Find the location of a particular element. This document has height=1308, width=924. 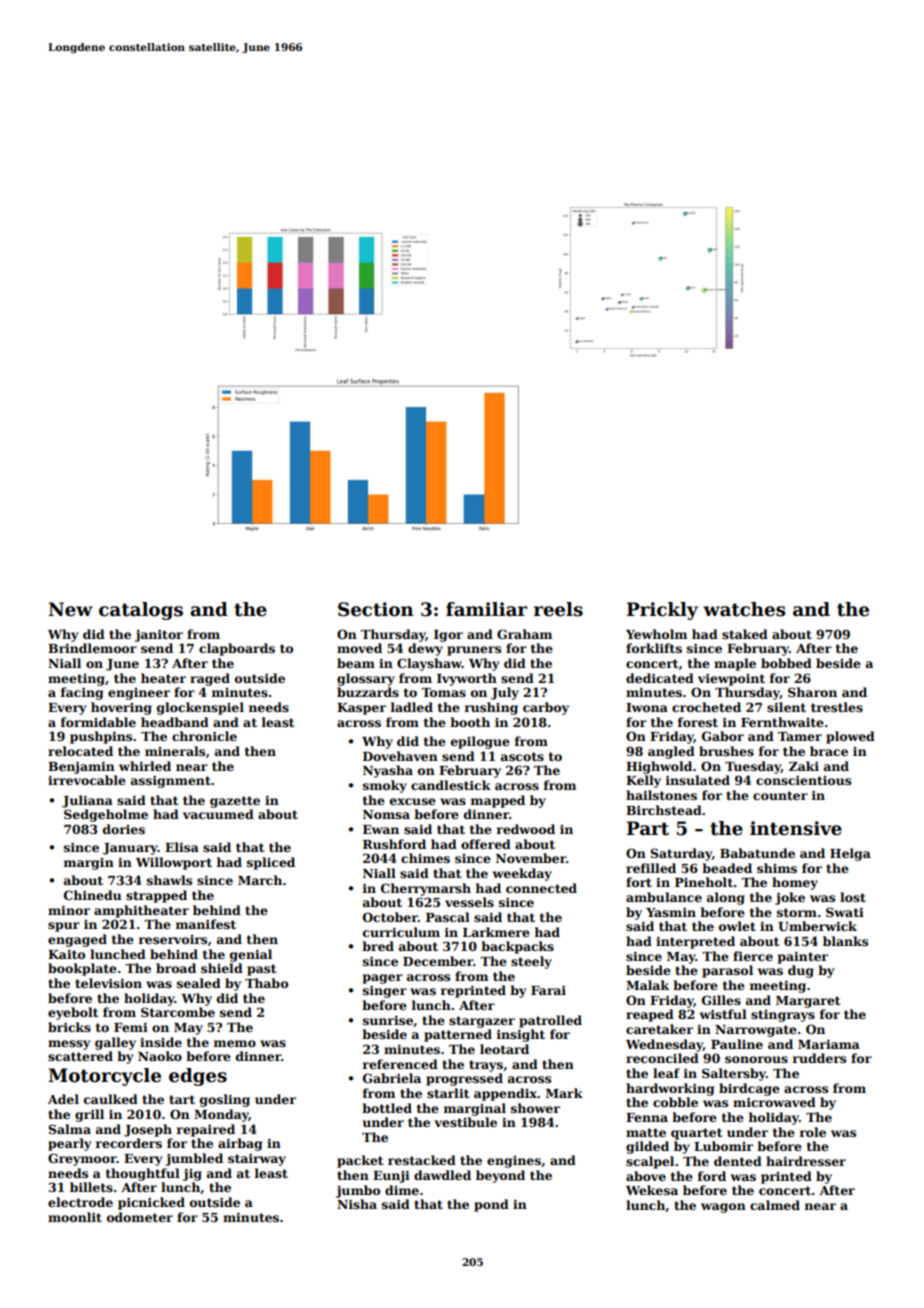

jig is located at coordinates (192, 1175).
